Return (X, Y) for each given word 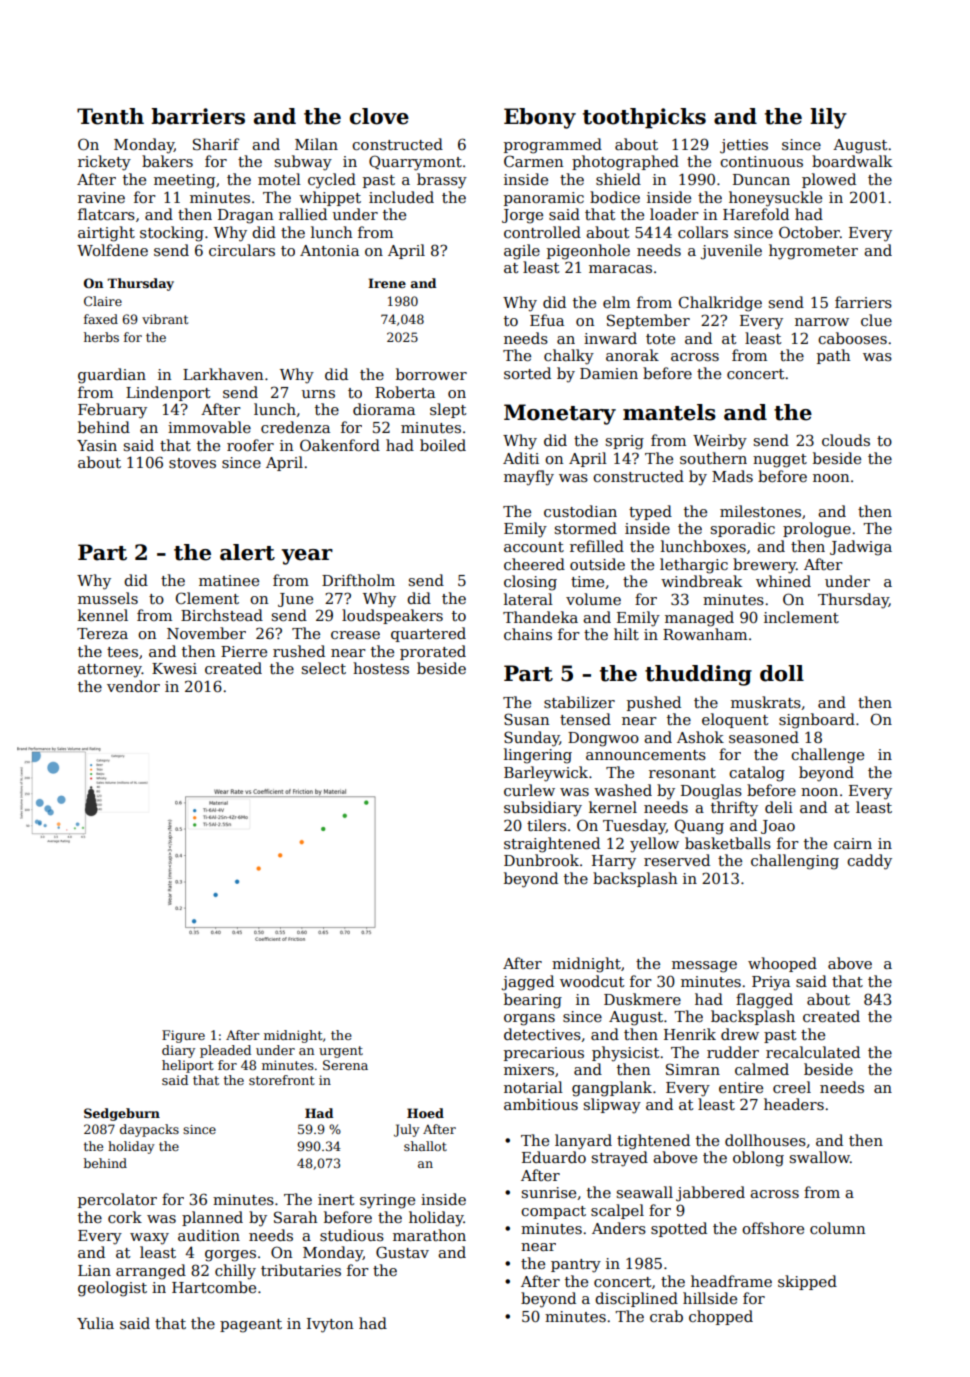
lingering (538, 756)
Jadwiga (861, 548)
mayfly (529, 478)
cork (125, 1217)
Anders (619, 1228)
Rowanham (705, 634)
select (324, 668)
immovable (209, 427)
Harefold (756, 214)
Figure (183, 1036)
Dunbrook (541, 860)
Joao (778, 827)
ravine (101, 197)
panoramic (544, 199)
